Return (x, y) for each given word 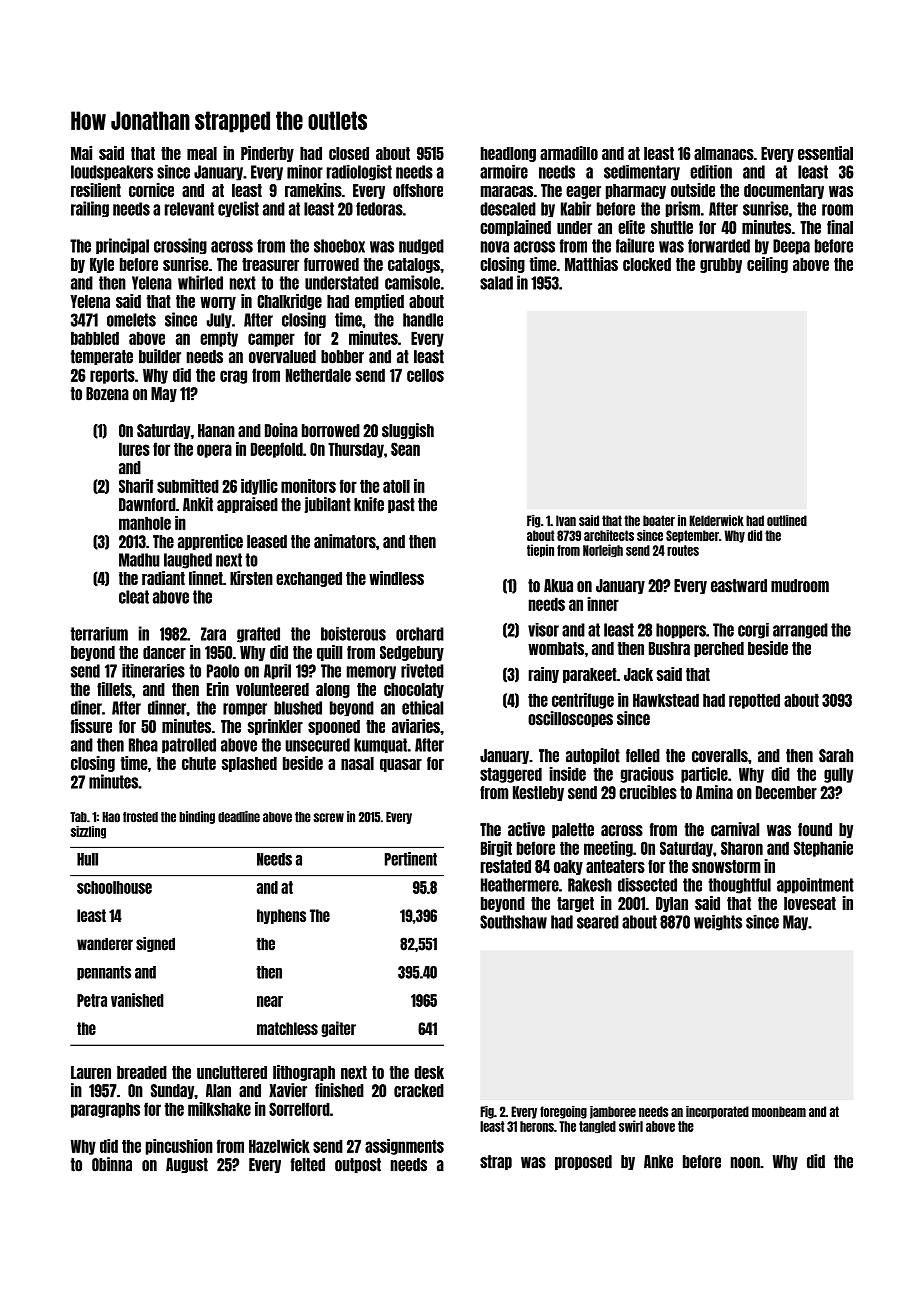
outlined (787, 520)
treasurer (270, 264)
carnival (735, 829)
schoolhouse (114, 887)
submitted (188, 486)
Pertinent (411, 859)
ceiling (767, 265)
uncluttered (232, 1072)
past (401, 505)
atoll (396, 486)
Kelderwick (716, 520)
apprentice (210, 542)
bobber (342, 357)
